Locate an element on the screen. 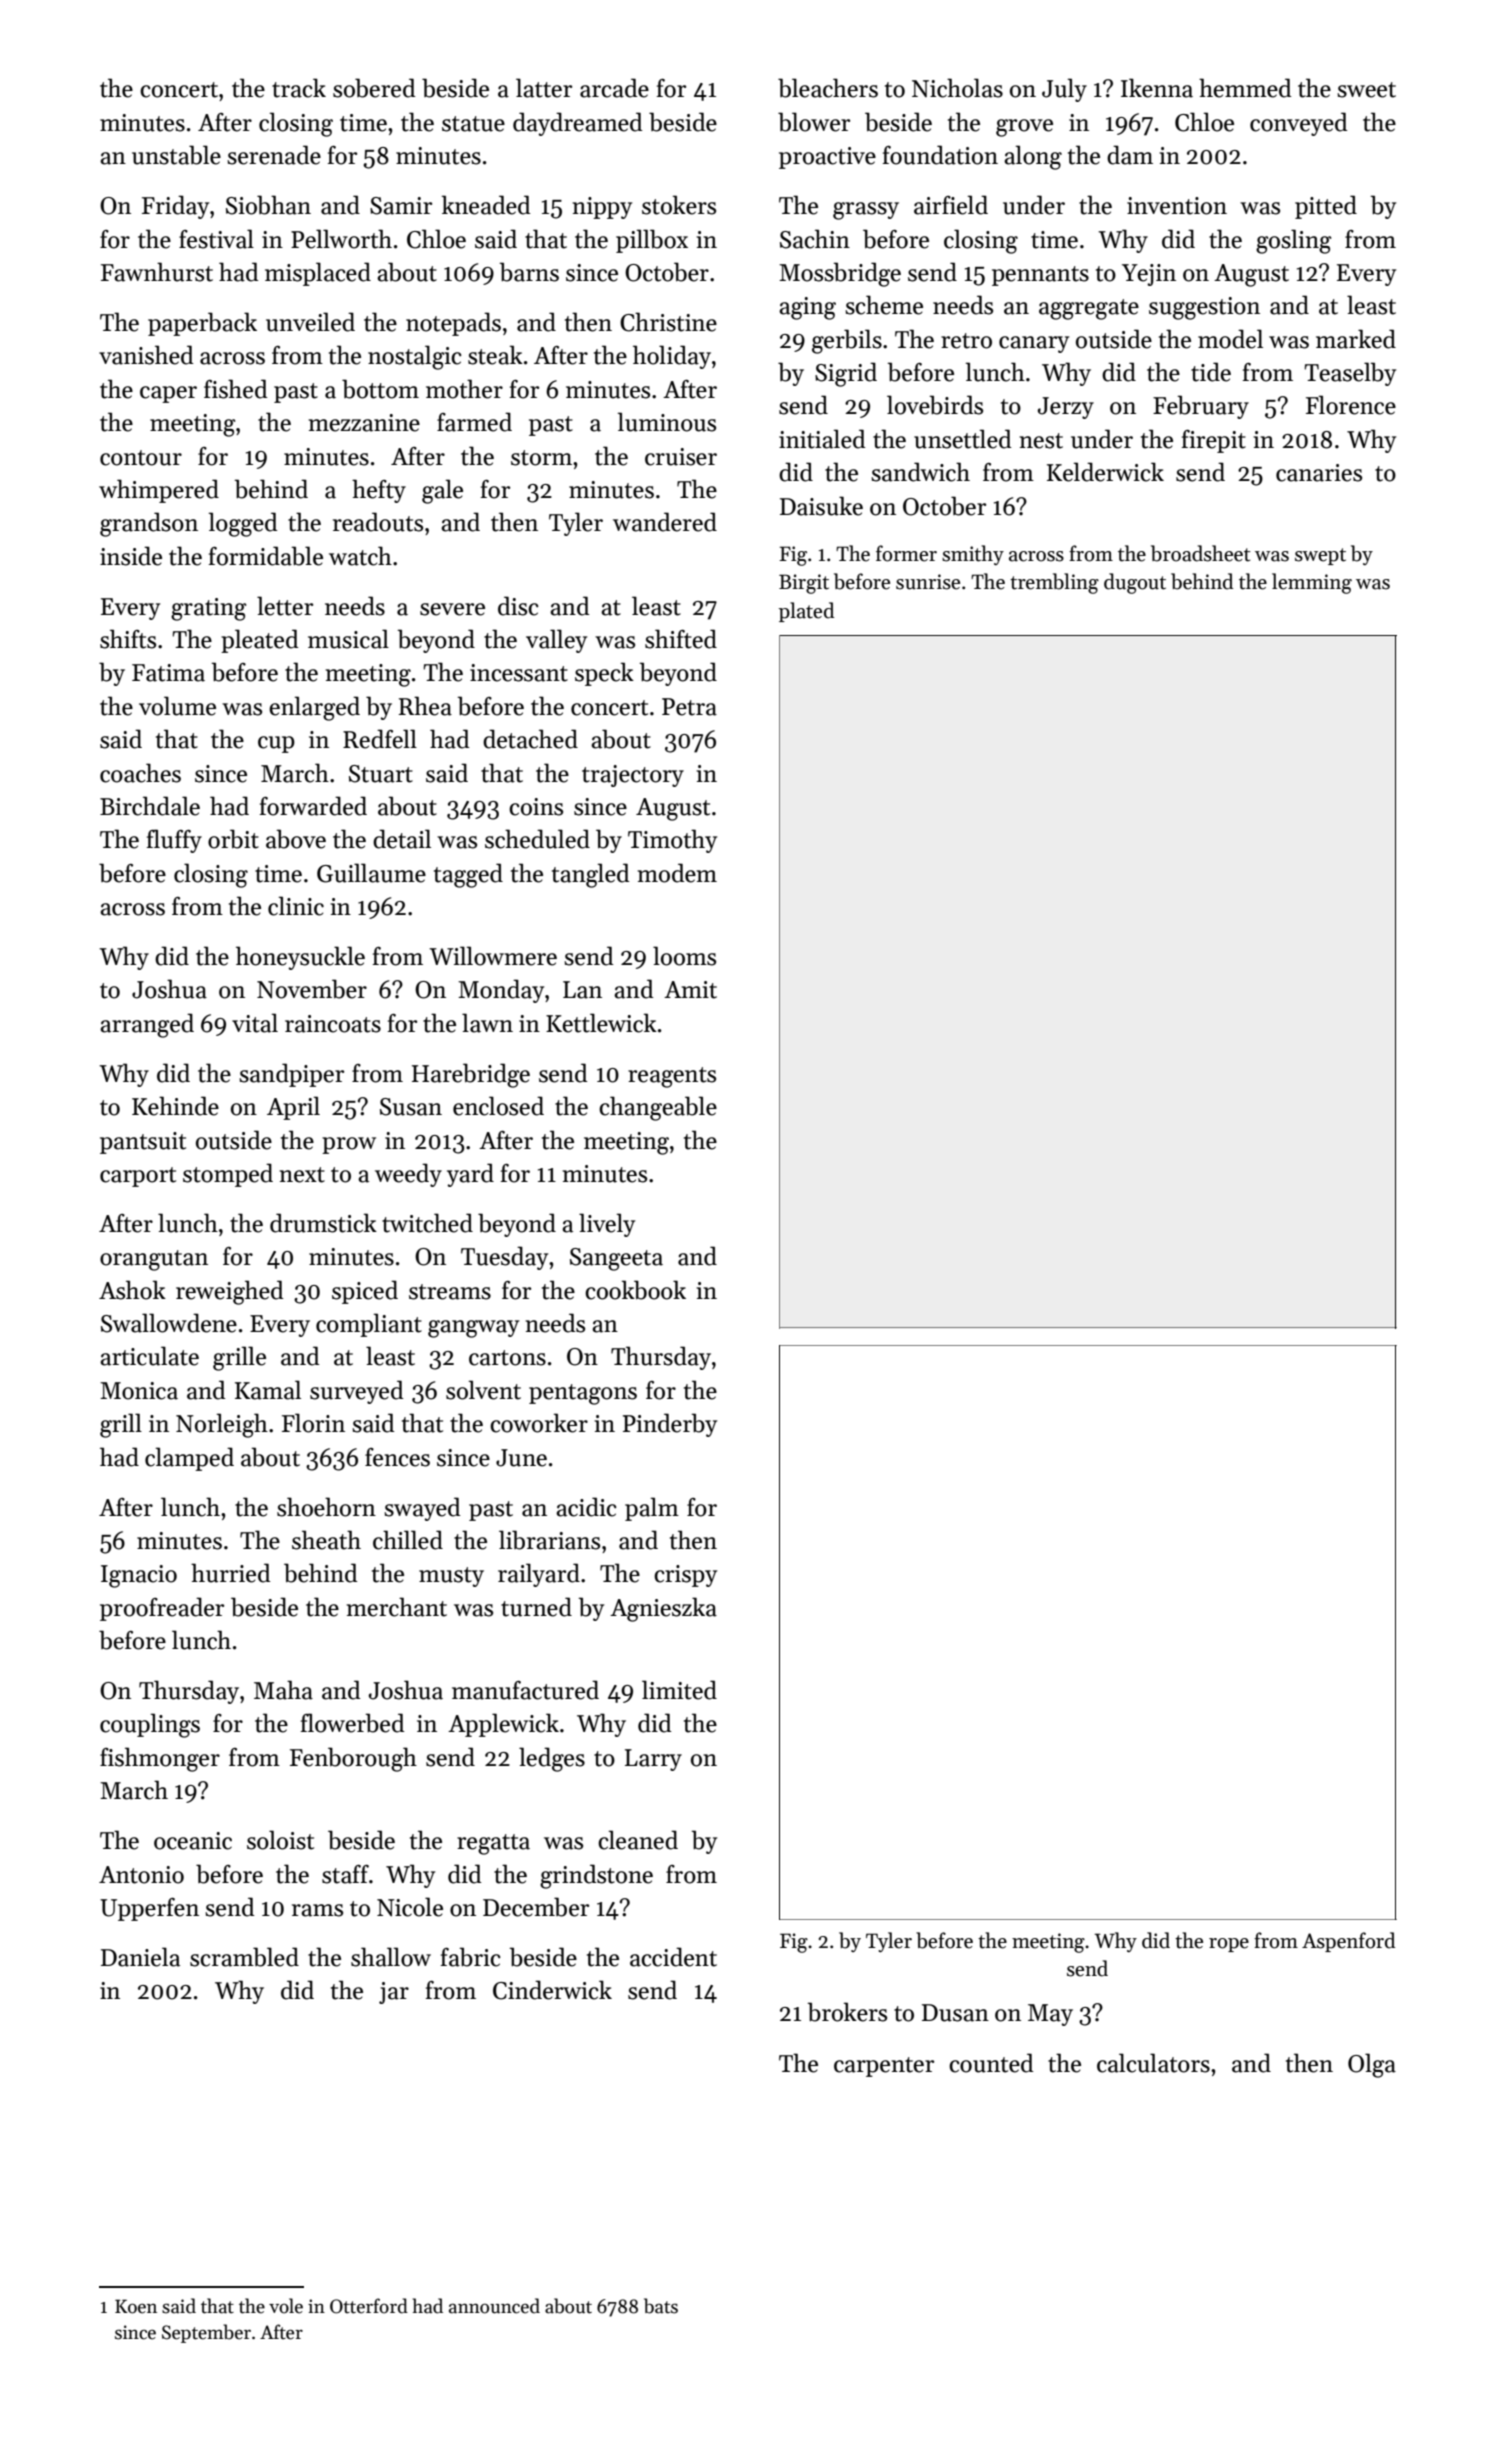 This screenshot has width=1496, height=2464. trembling is located at coordinates (1054, 583).
